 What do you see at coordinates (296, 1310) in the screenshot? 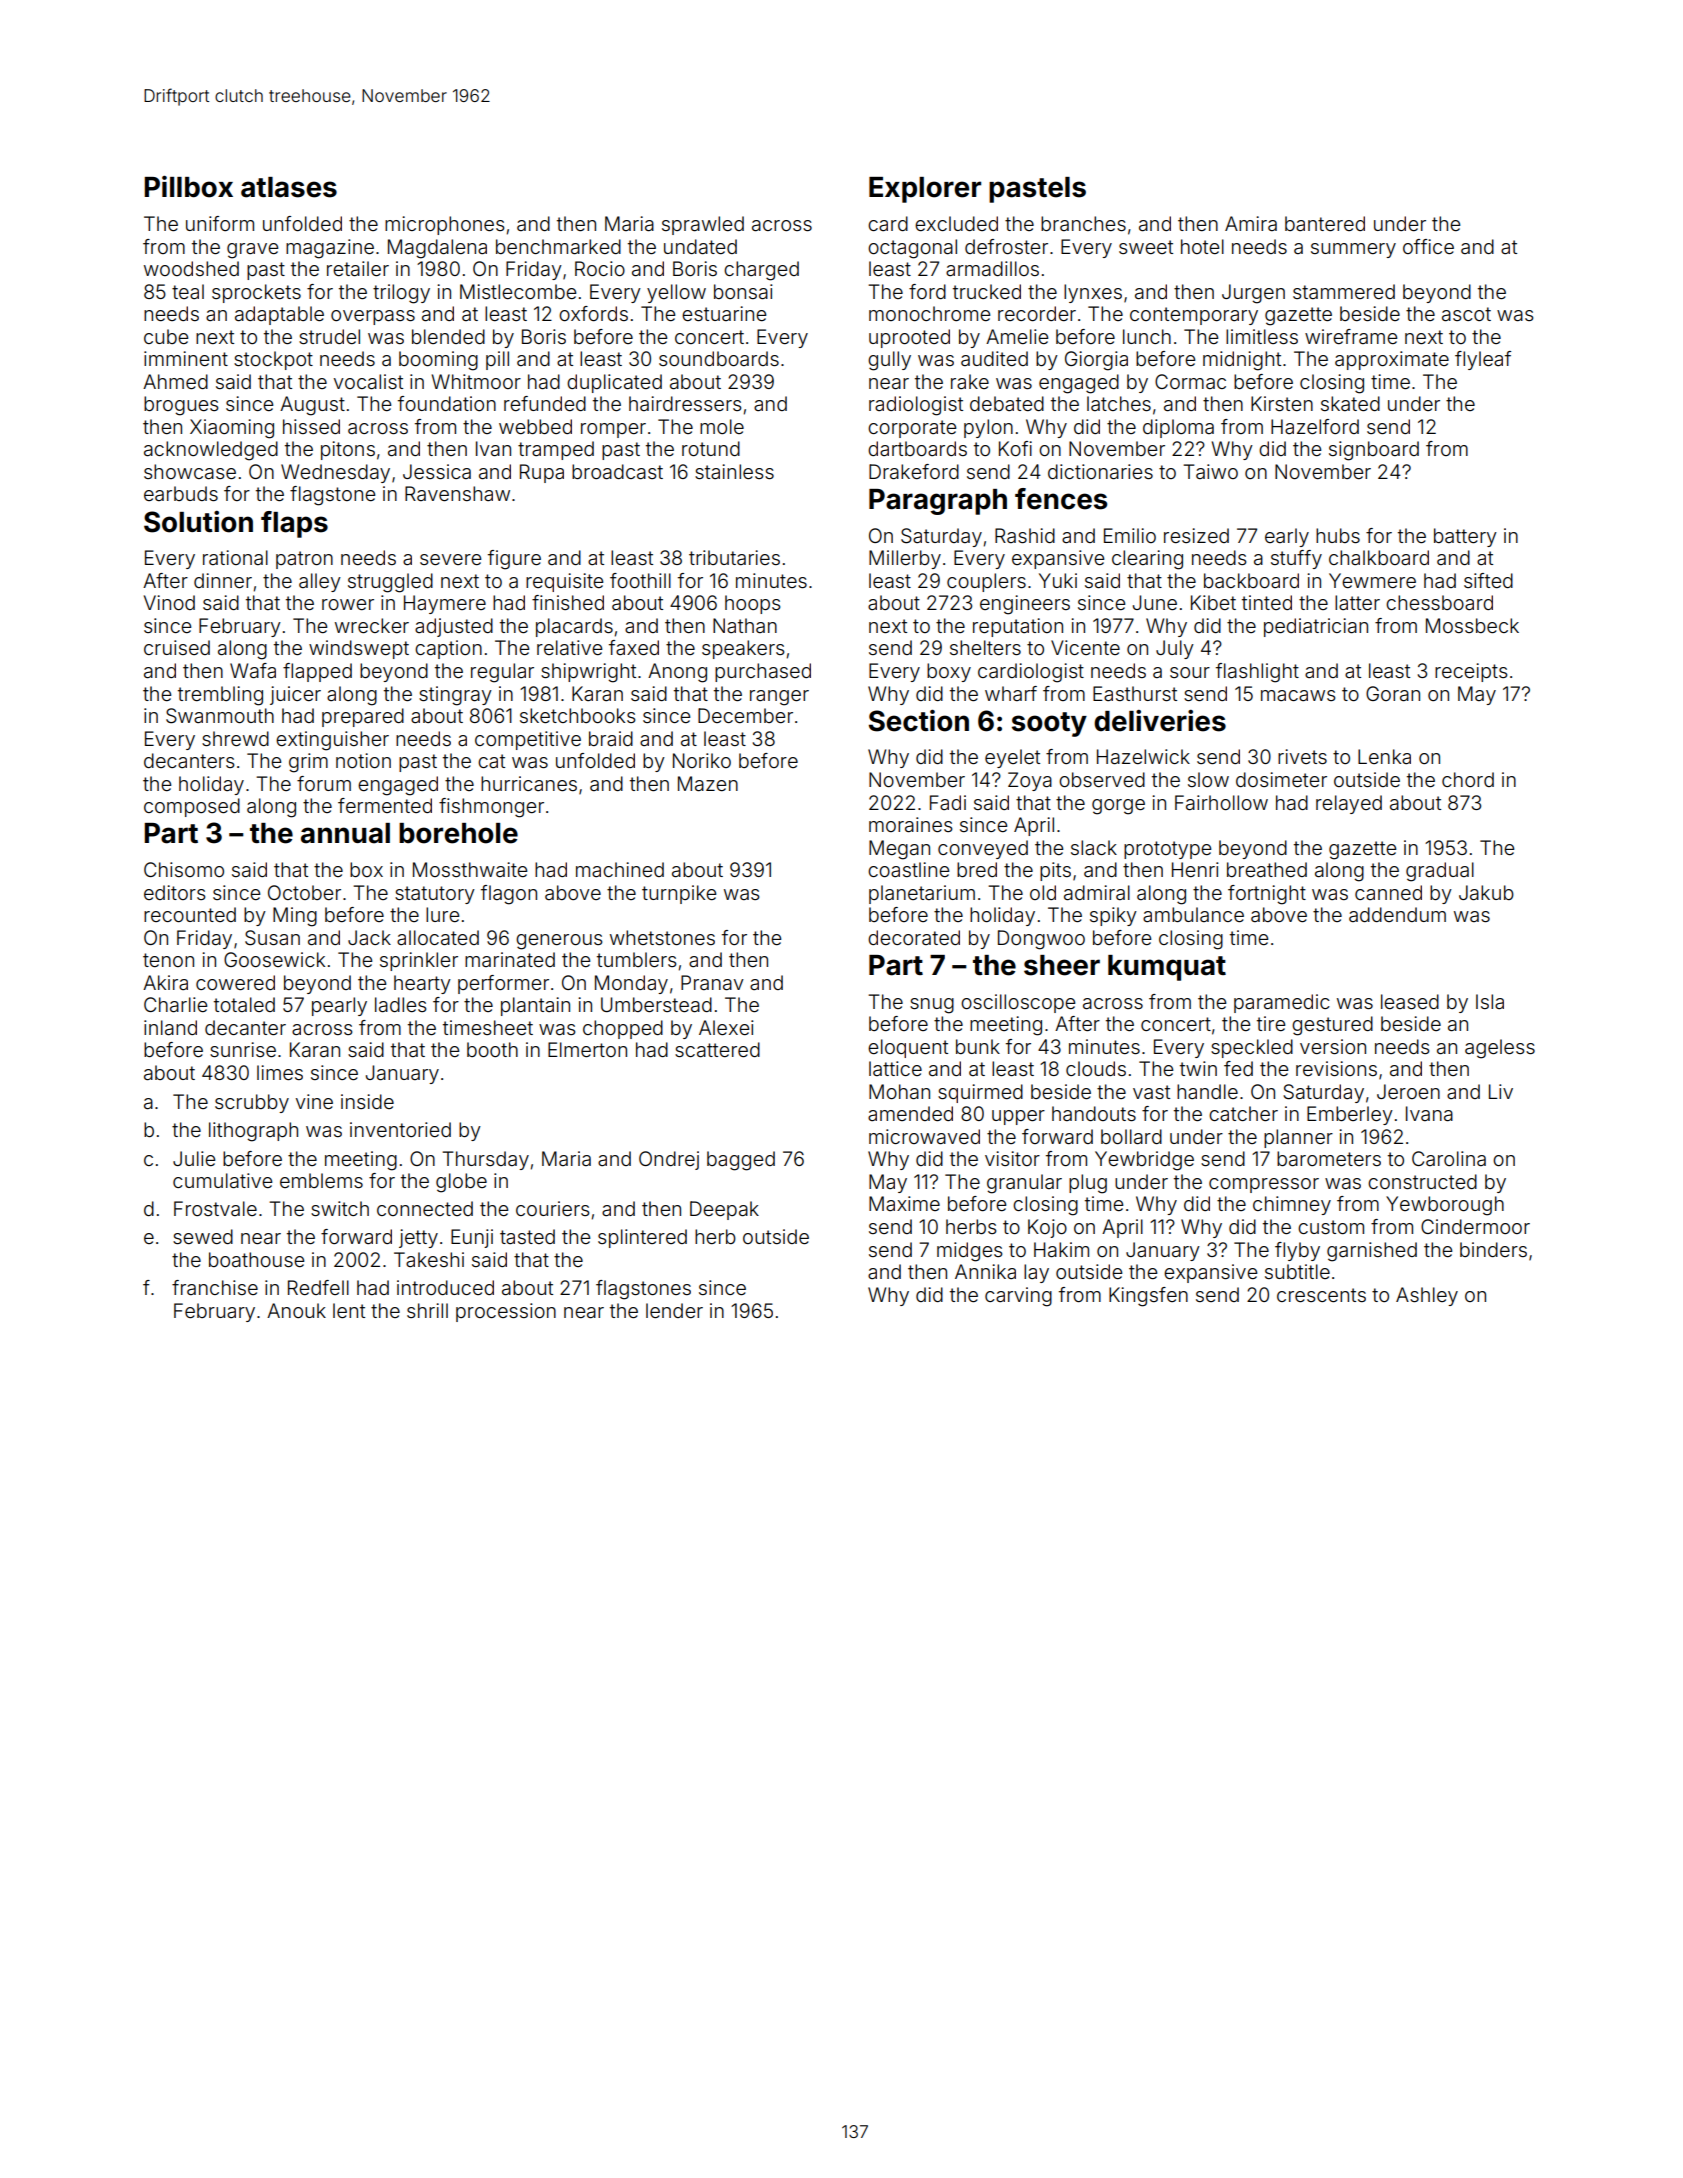
I see `Anouk` at bounding box center [296, 1310].
